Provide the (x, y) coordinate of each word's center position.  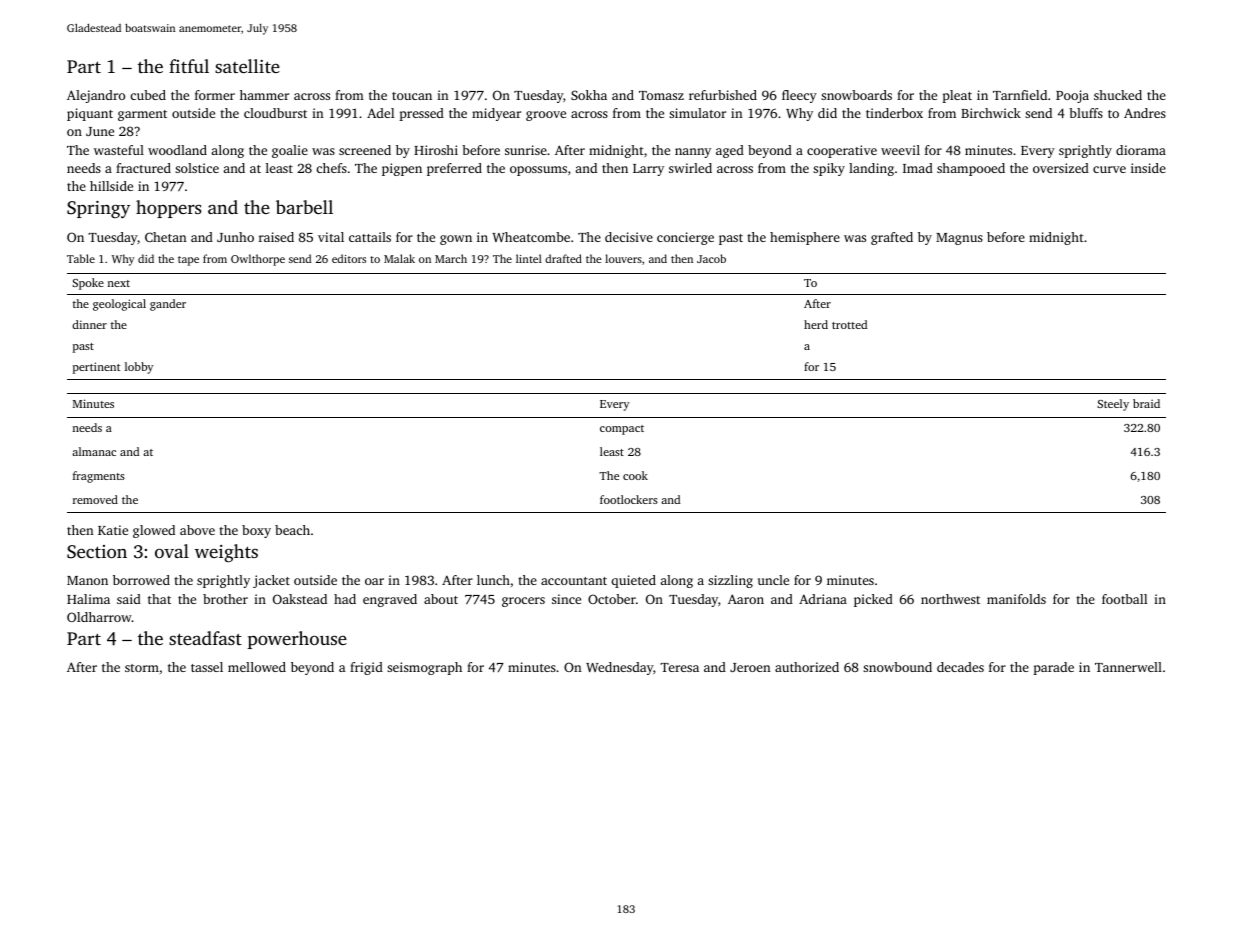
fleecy (799, 96)
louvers (623, 258)
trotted (849, 324)
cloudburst (275, 113)
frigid (366, 668)
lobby (139, 368)
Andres (1145, 113)
